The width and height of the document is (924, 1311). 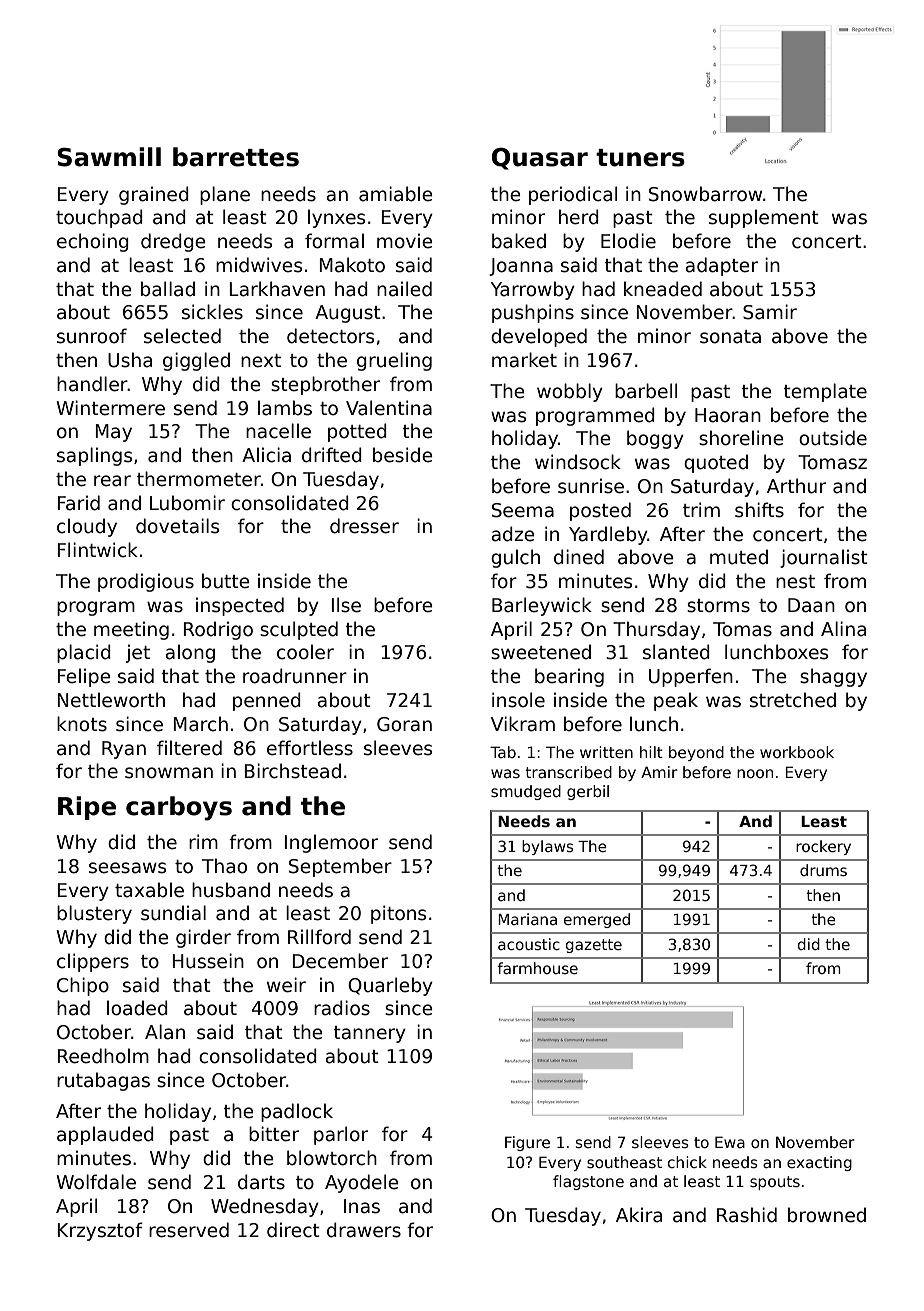 What do you see at coordinates (331, 843) in the document?
I see `Inglemoor` at bounding box center [331, 843].
